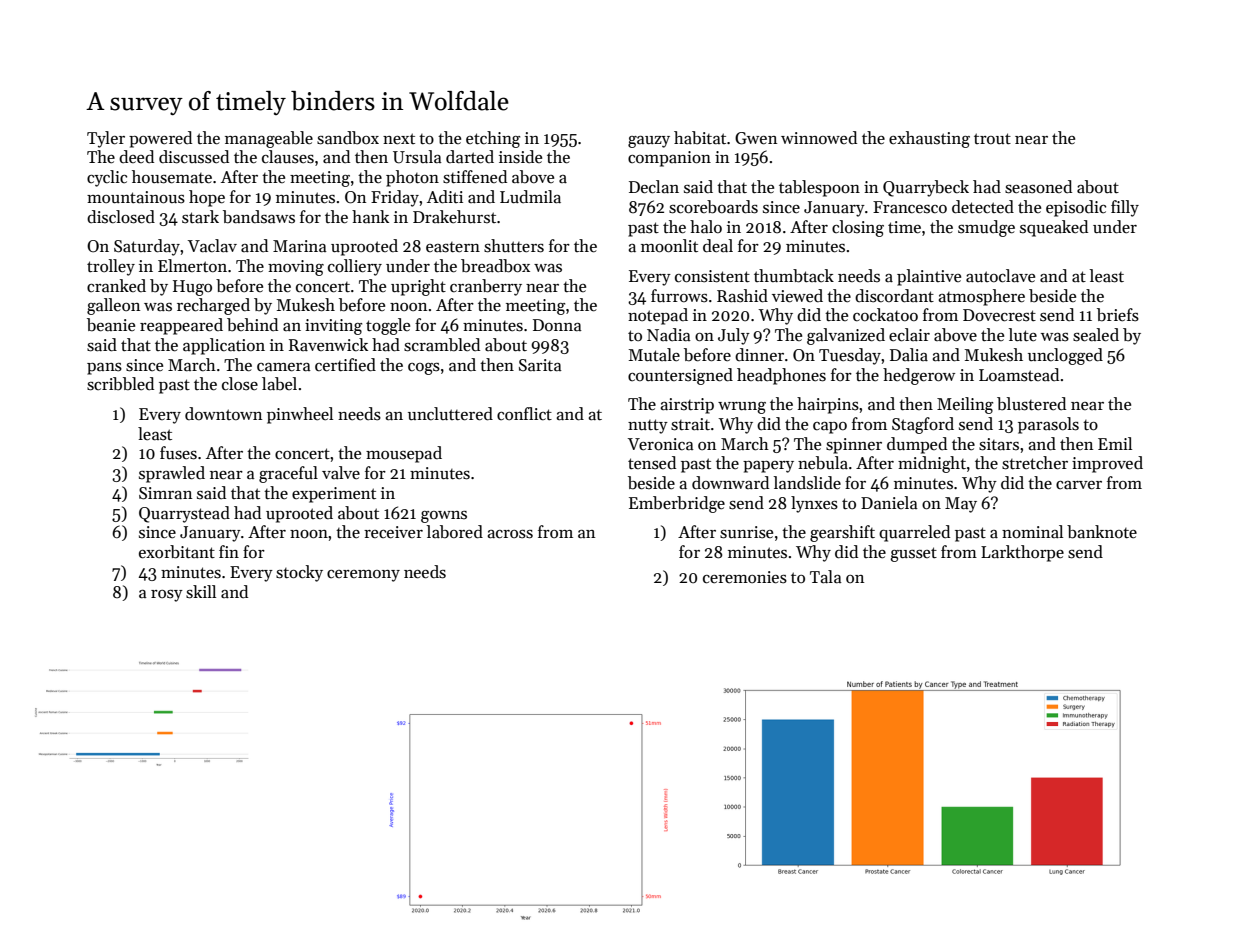 The image size is (1233, 952). What do you see at coordinates (520, 157) in the image?
I see `inside` at bounding box center [520, 157].
